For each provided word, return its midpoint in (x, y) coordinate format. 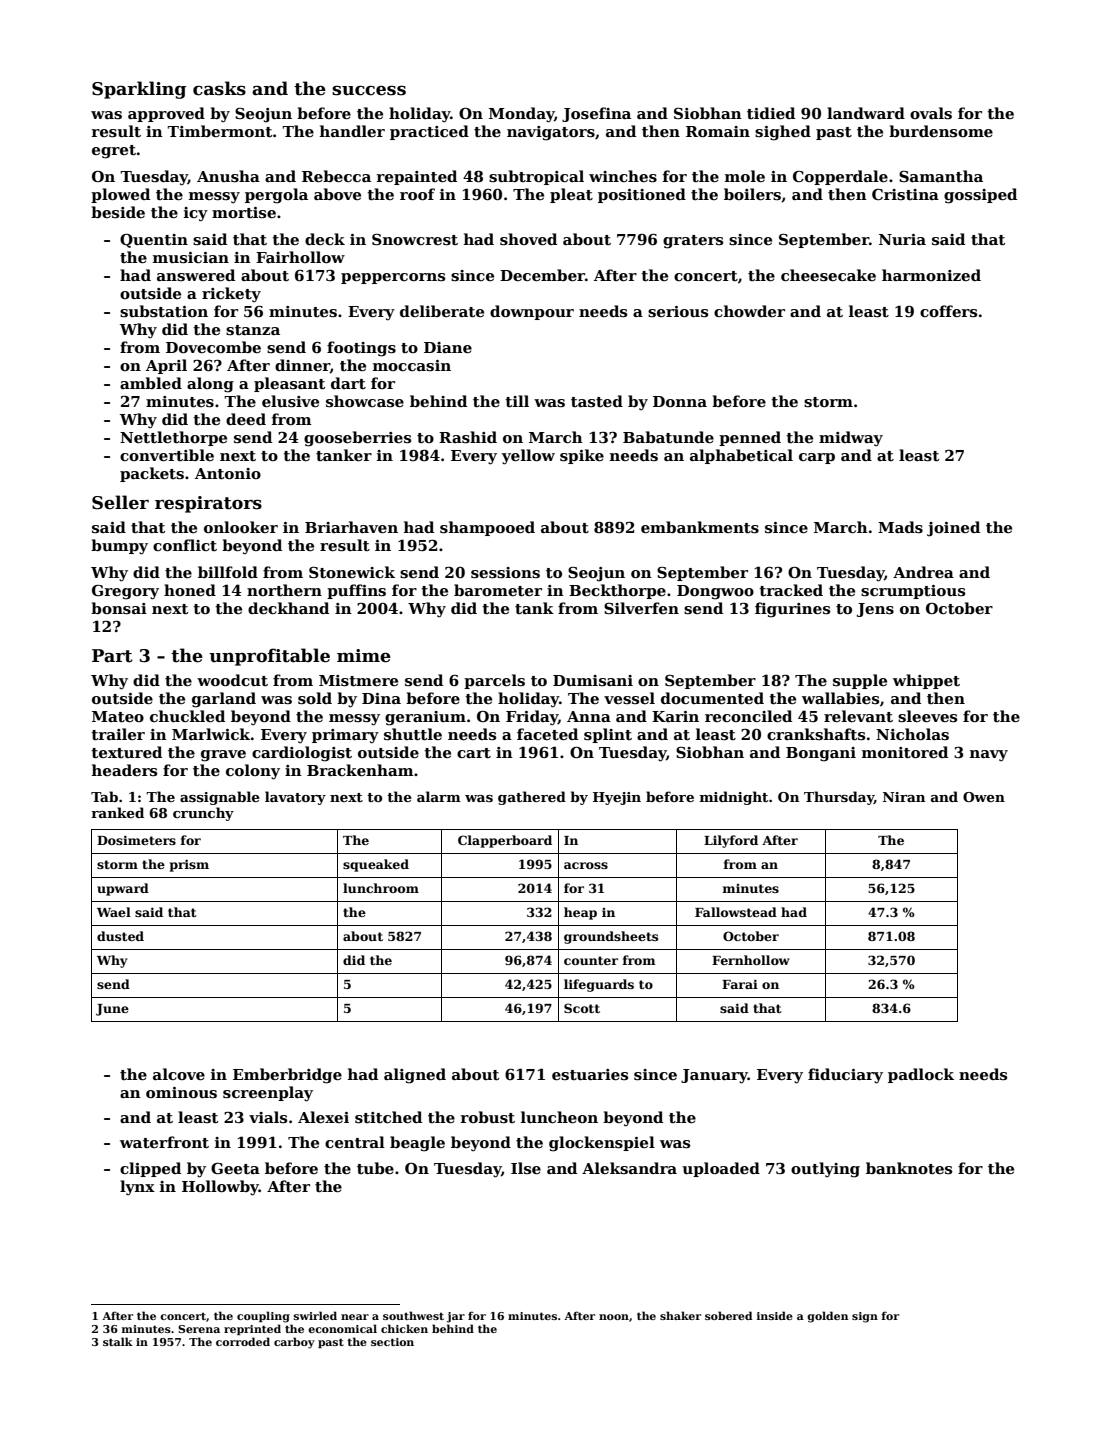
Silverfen (641, 608)
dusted (120, 936)
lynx (137, 1188)
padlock (921, 1075)
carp (817, 458)
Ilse (526, 1168)
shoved (528, 239)
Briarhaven (351, 527)
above (337, 194)
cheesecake (828, 275)
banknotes (909, 1168)
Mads (900, 527)
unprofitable (269, 657)
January (714, 1076)
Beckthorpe (617, 591)
